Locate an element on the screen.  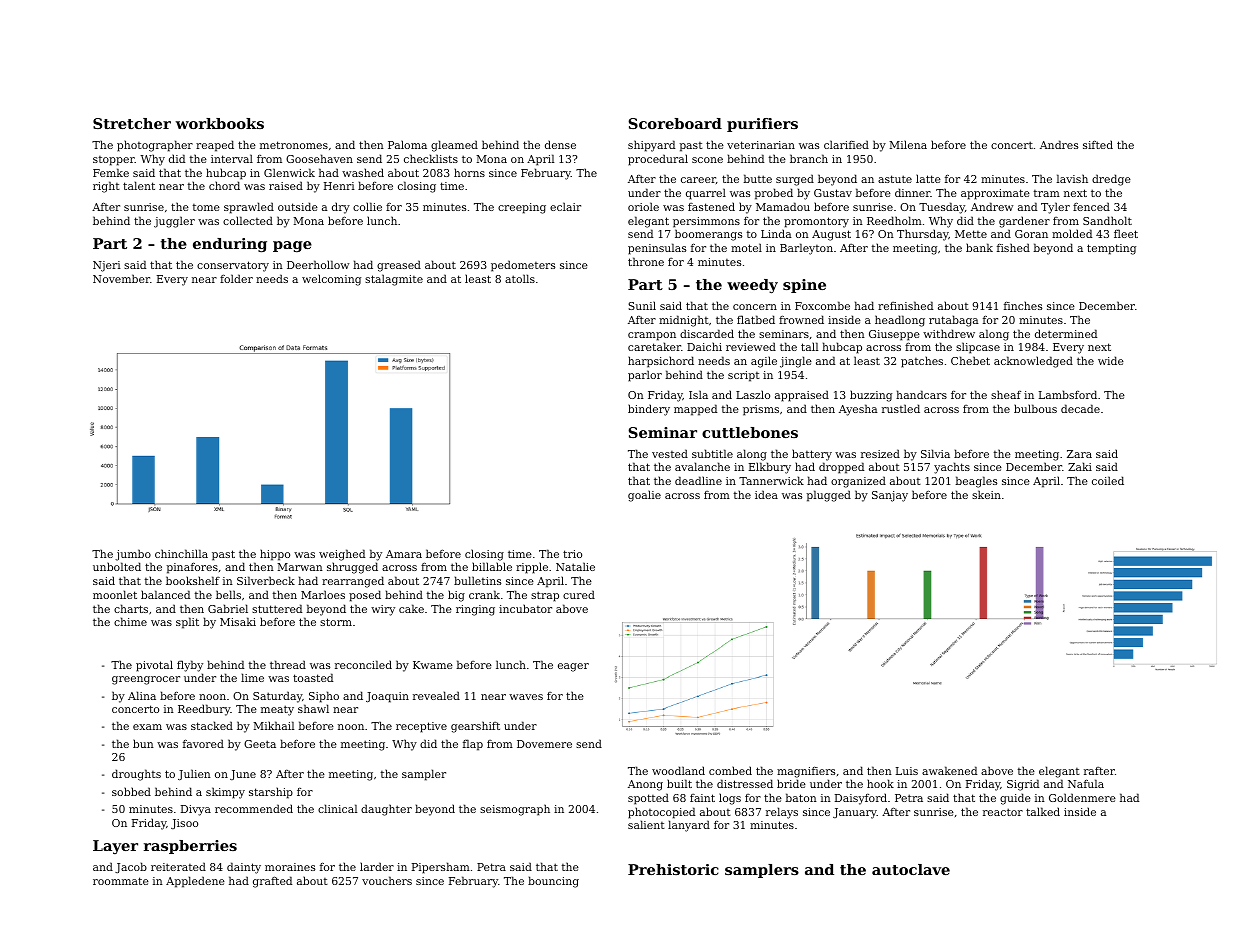
Alina is located at coordinates (142, 695).
